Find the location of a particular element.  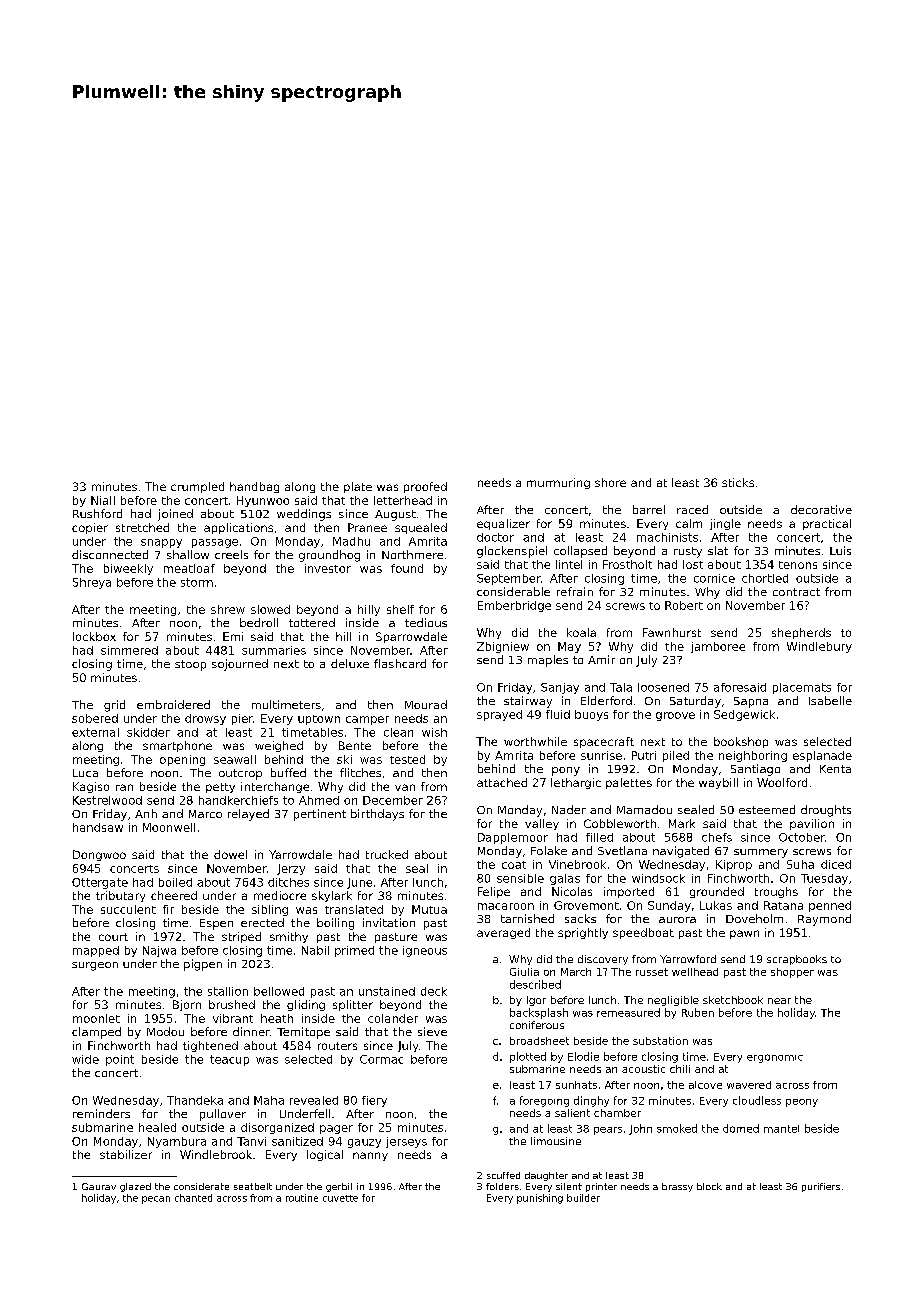

meatloaf is located at coordinates (189, 568).
